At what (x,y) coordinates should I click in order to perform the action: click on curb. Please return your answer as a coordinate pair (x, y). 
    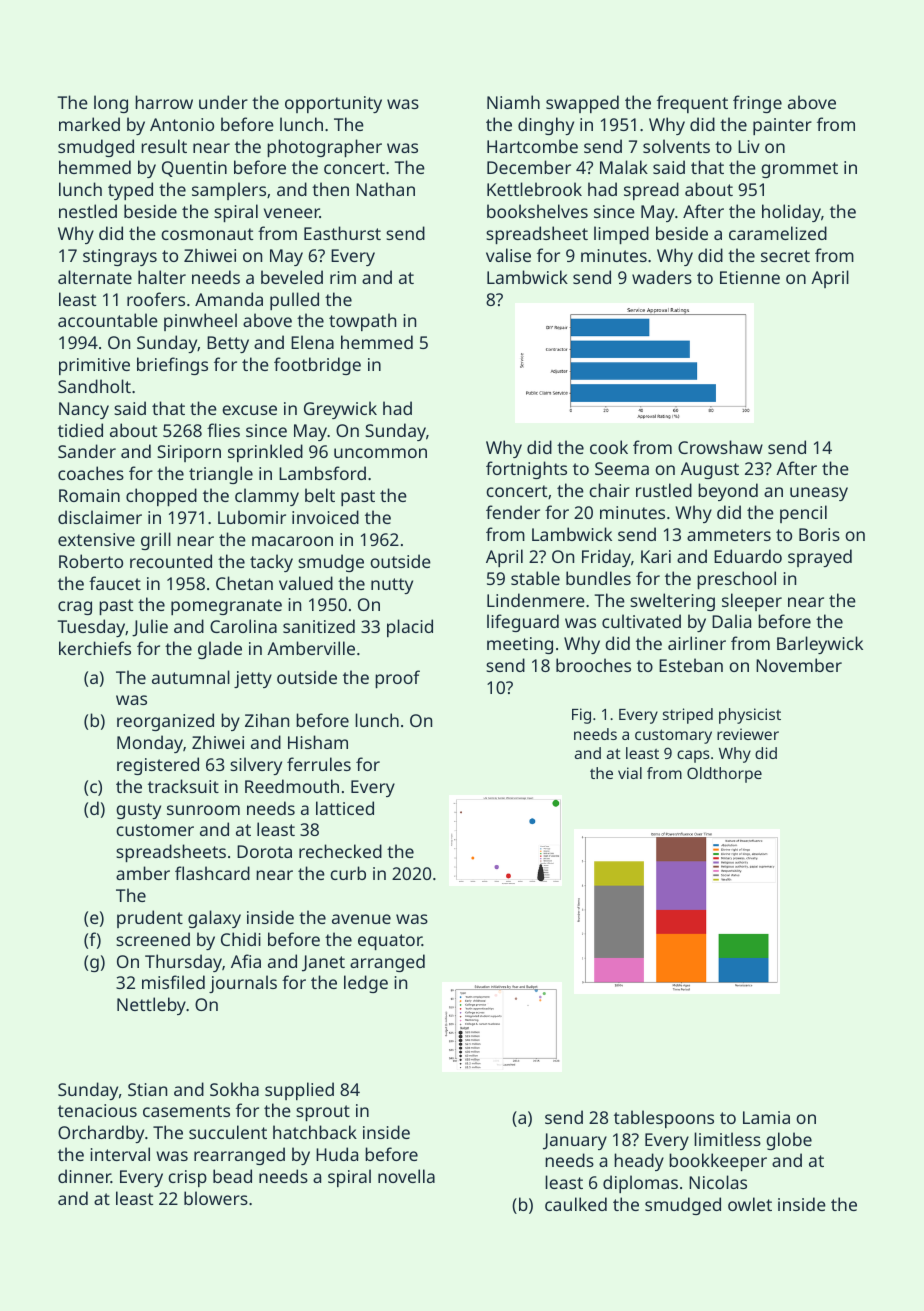
    Looking at the image, I should click on (348, 873).
